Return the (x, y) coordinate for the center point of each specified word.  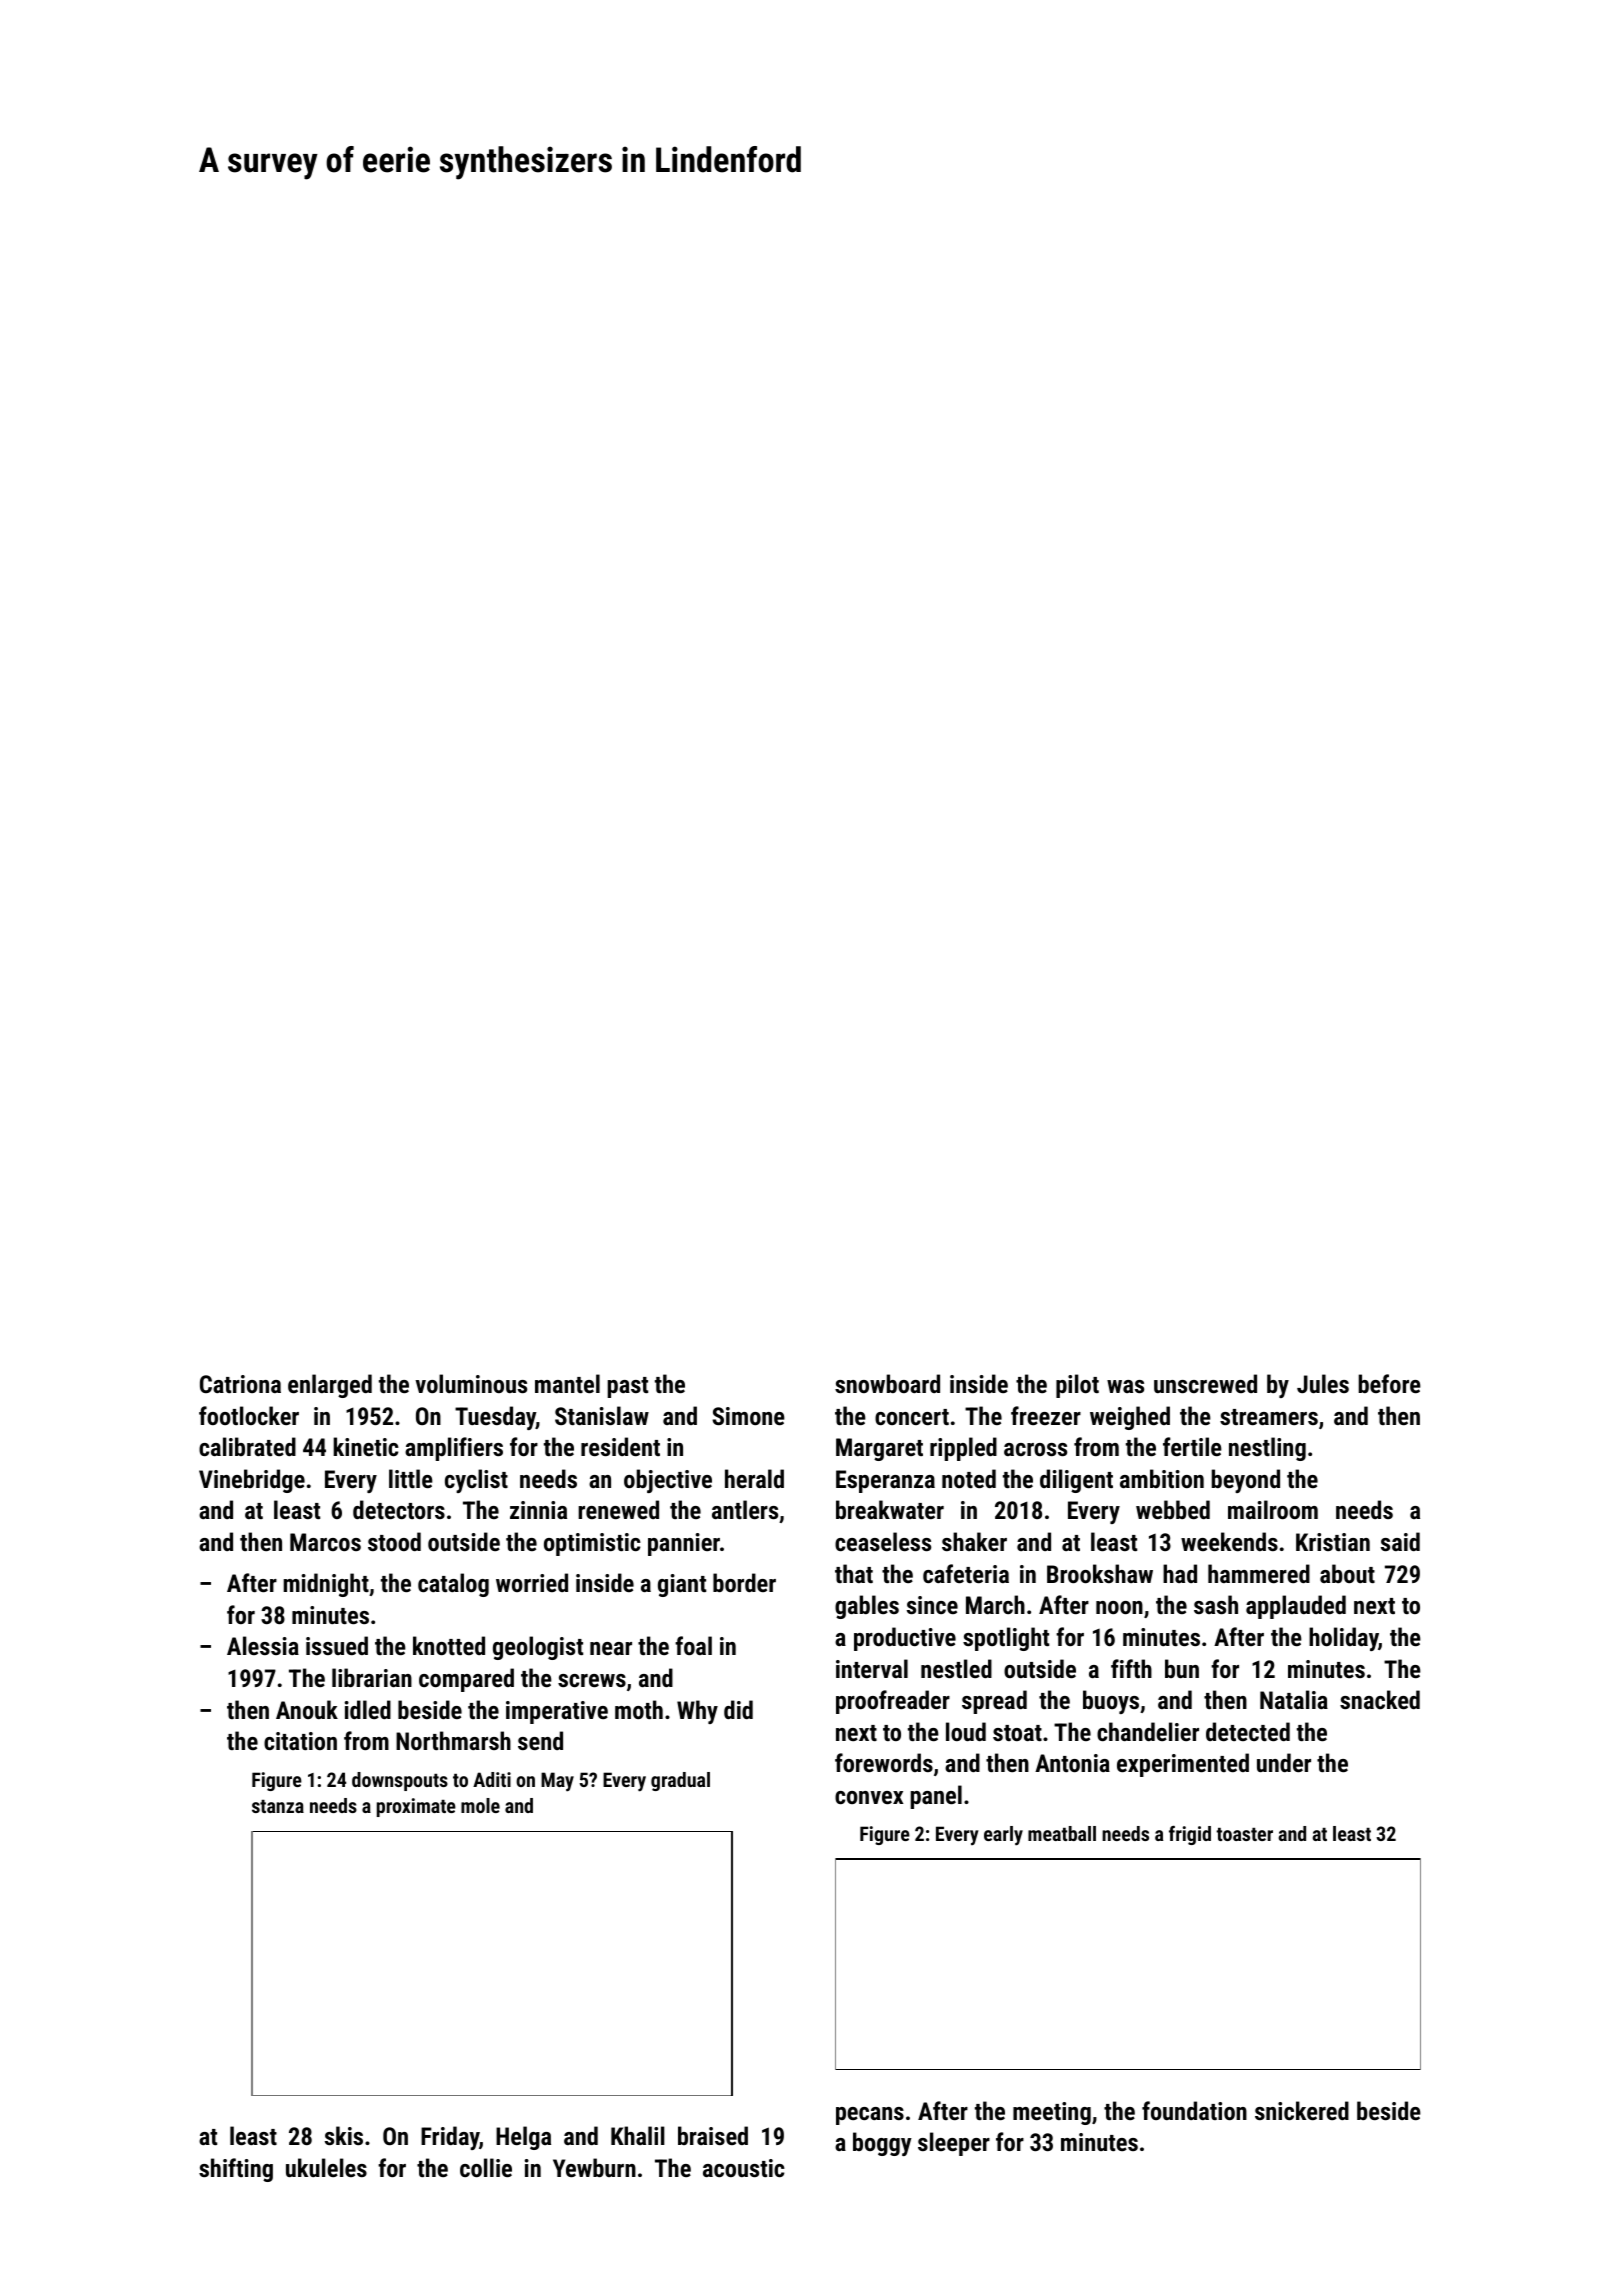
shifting (236, 2170)
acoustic (744, 2168)
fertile (1192, 1446)
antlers (745, 1509)
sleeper (954, 2144)
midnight (326, 1585)
